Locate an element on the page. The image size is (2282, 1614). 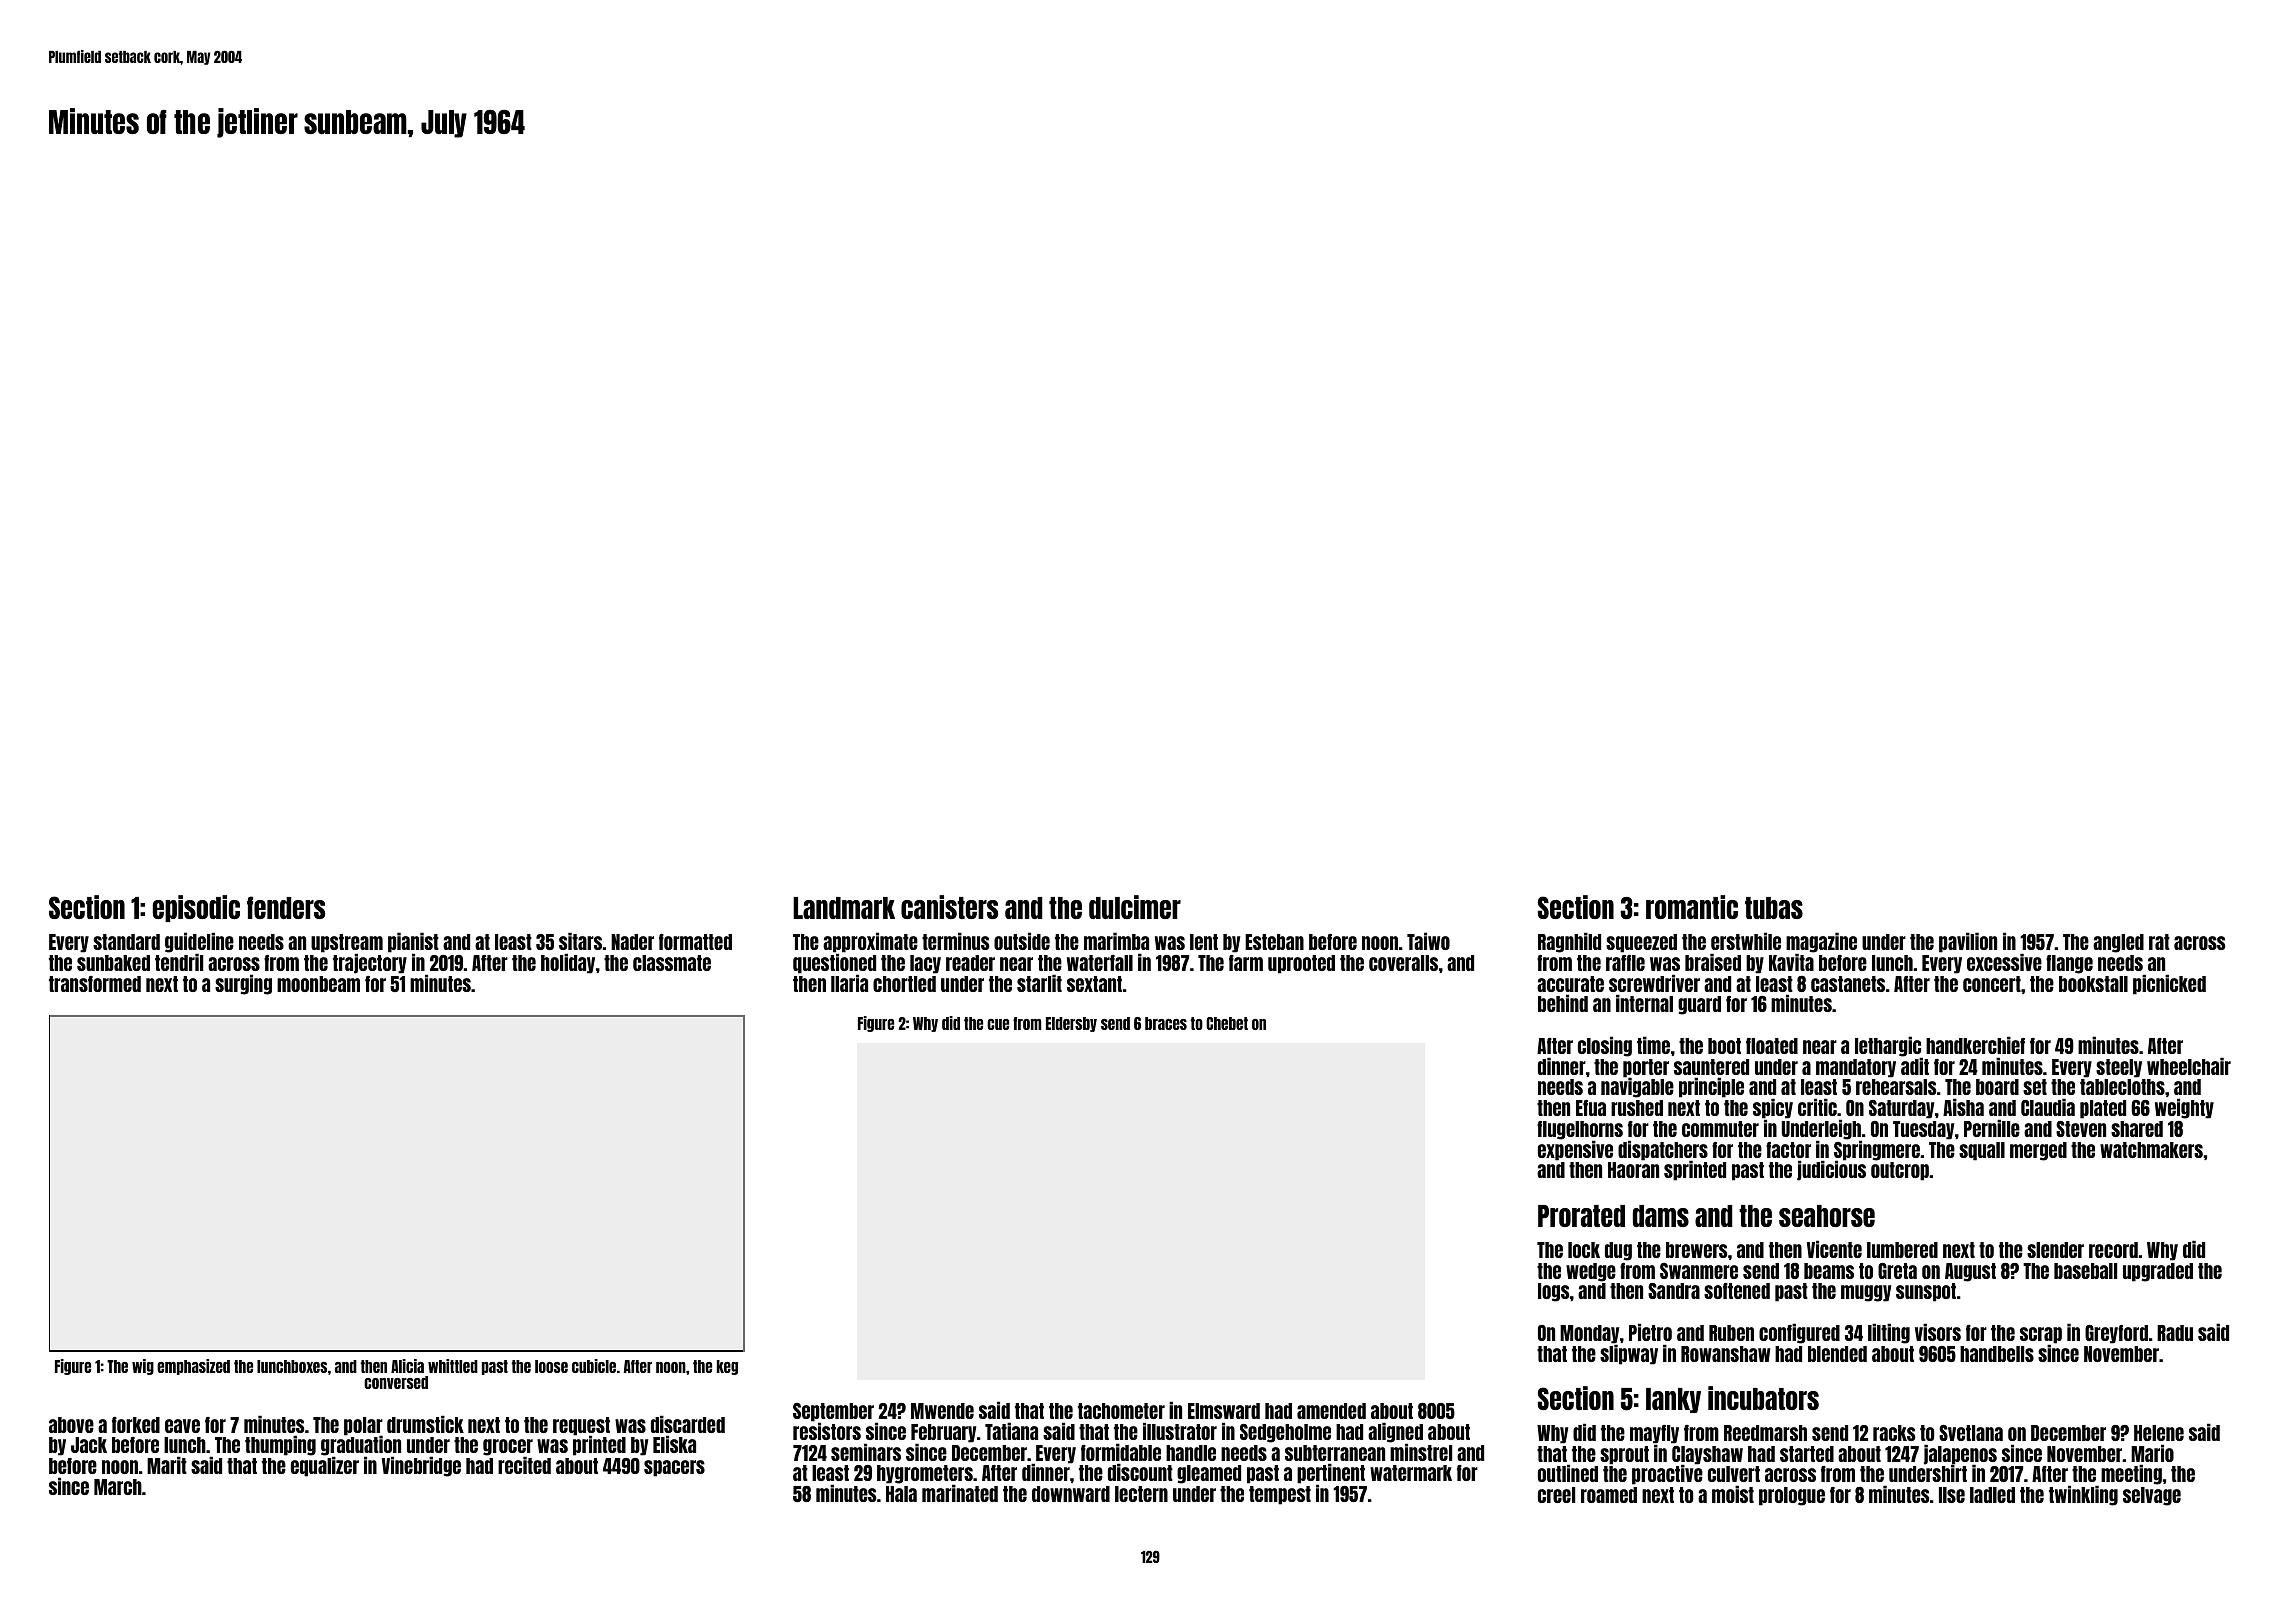
tubas is located at coordinates (1774, 908).
